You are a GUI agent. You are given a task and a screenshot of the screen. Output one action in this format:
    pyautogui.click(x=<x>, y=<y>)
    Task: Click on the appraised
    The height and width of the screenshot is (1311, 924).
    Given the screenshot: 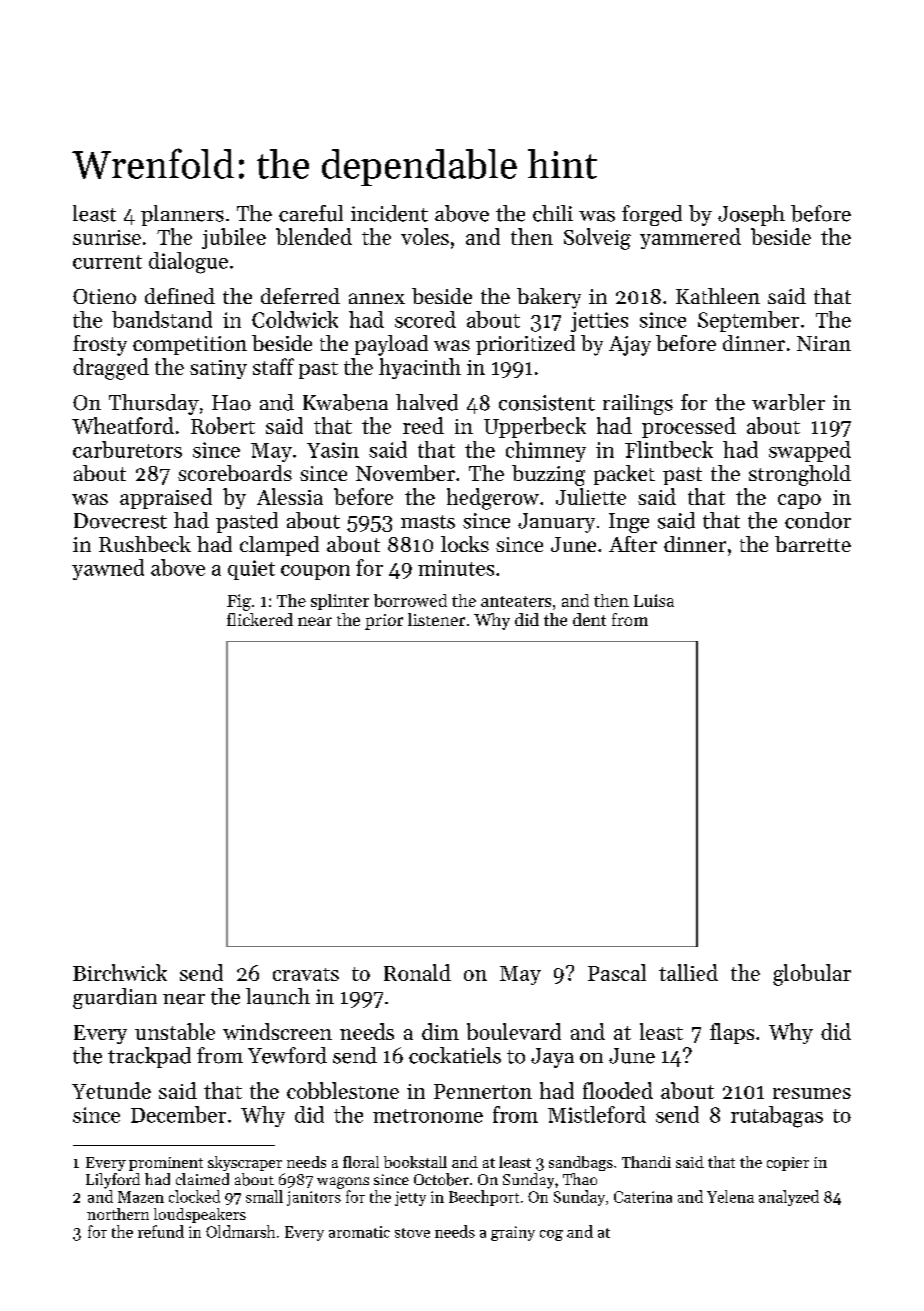 What is the action you would take?
    pyautogui.click(x=166, y=498)
